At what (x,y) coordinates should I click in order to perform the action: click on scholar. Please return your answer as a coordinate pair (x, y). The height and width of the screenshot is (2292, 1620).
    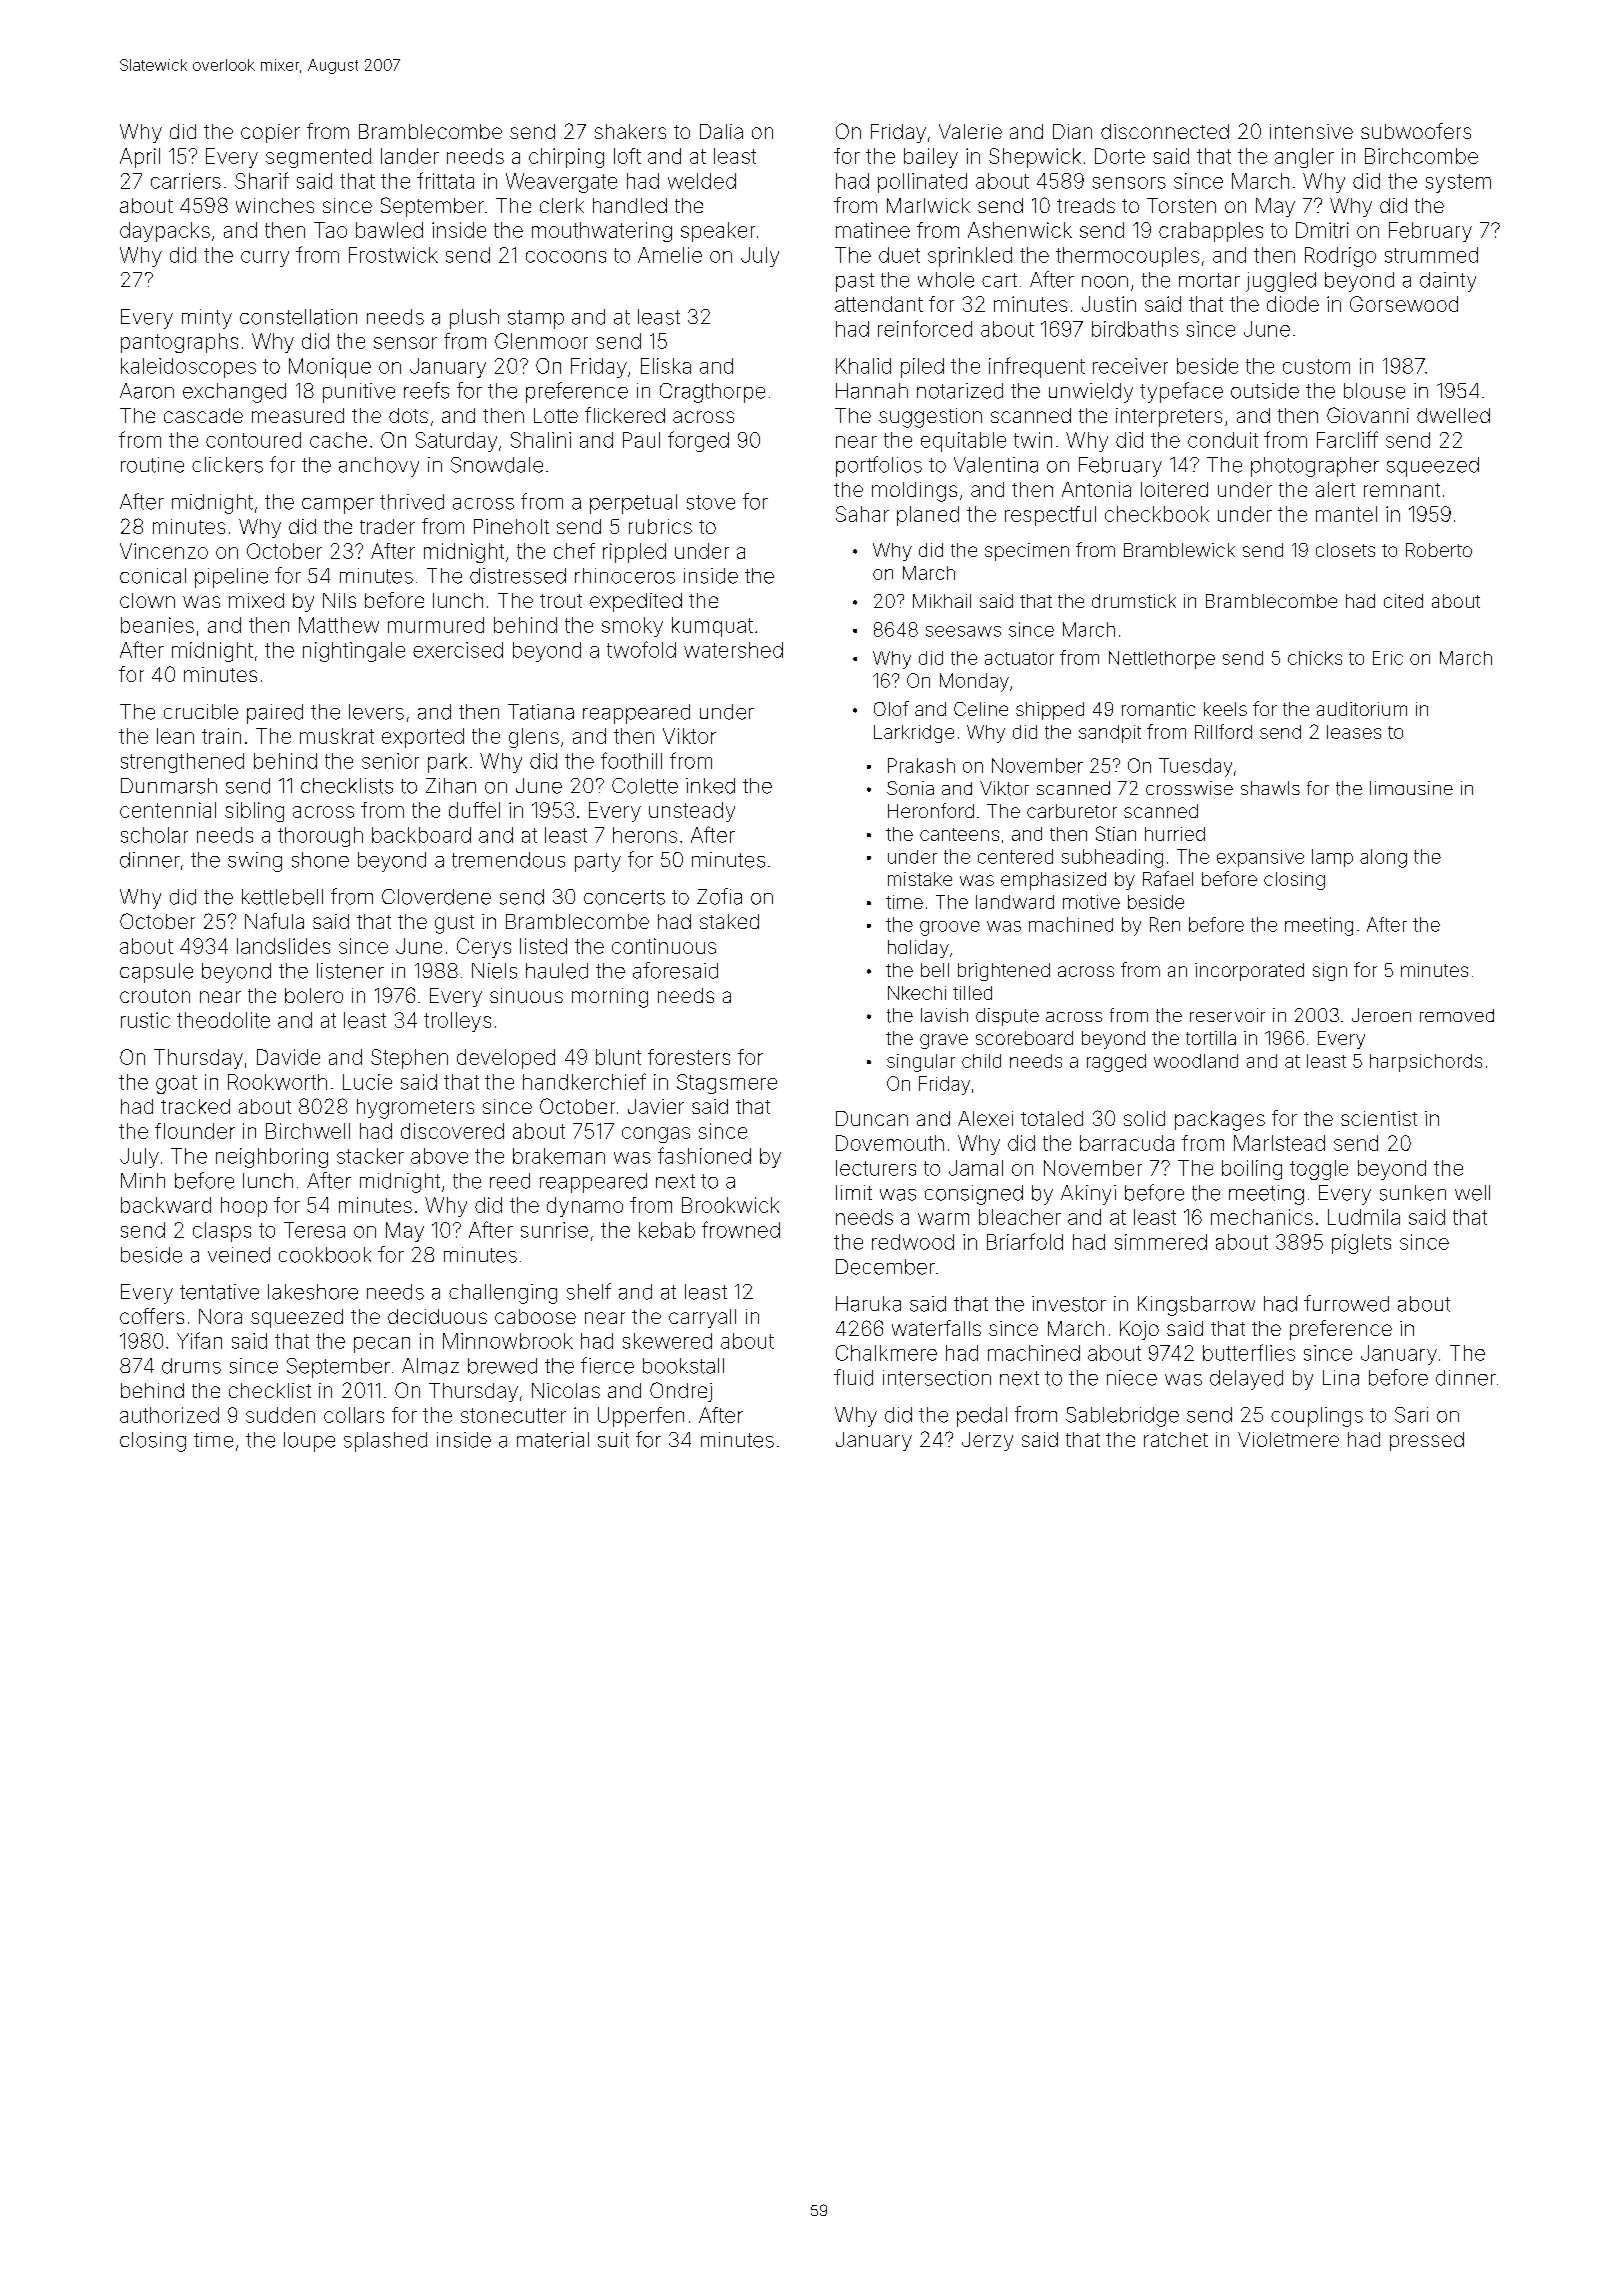
    Looking at the image, I should click on (154, 835).
